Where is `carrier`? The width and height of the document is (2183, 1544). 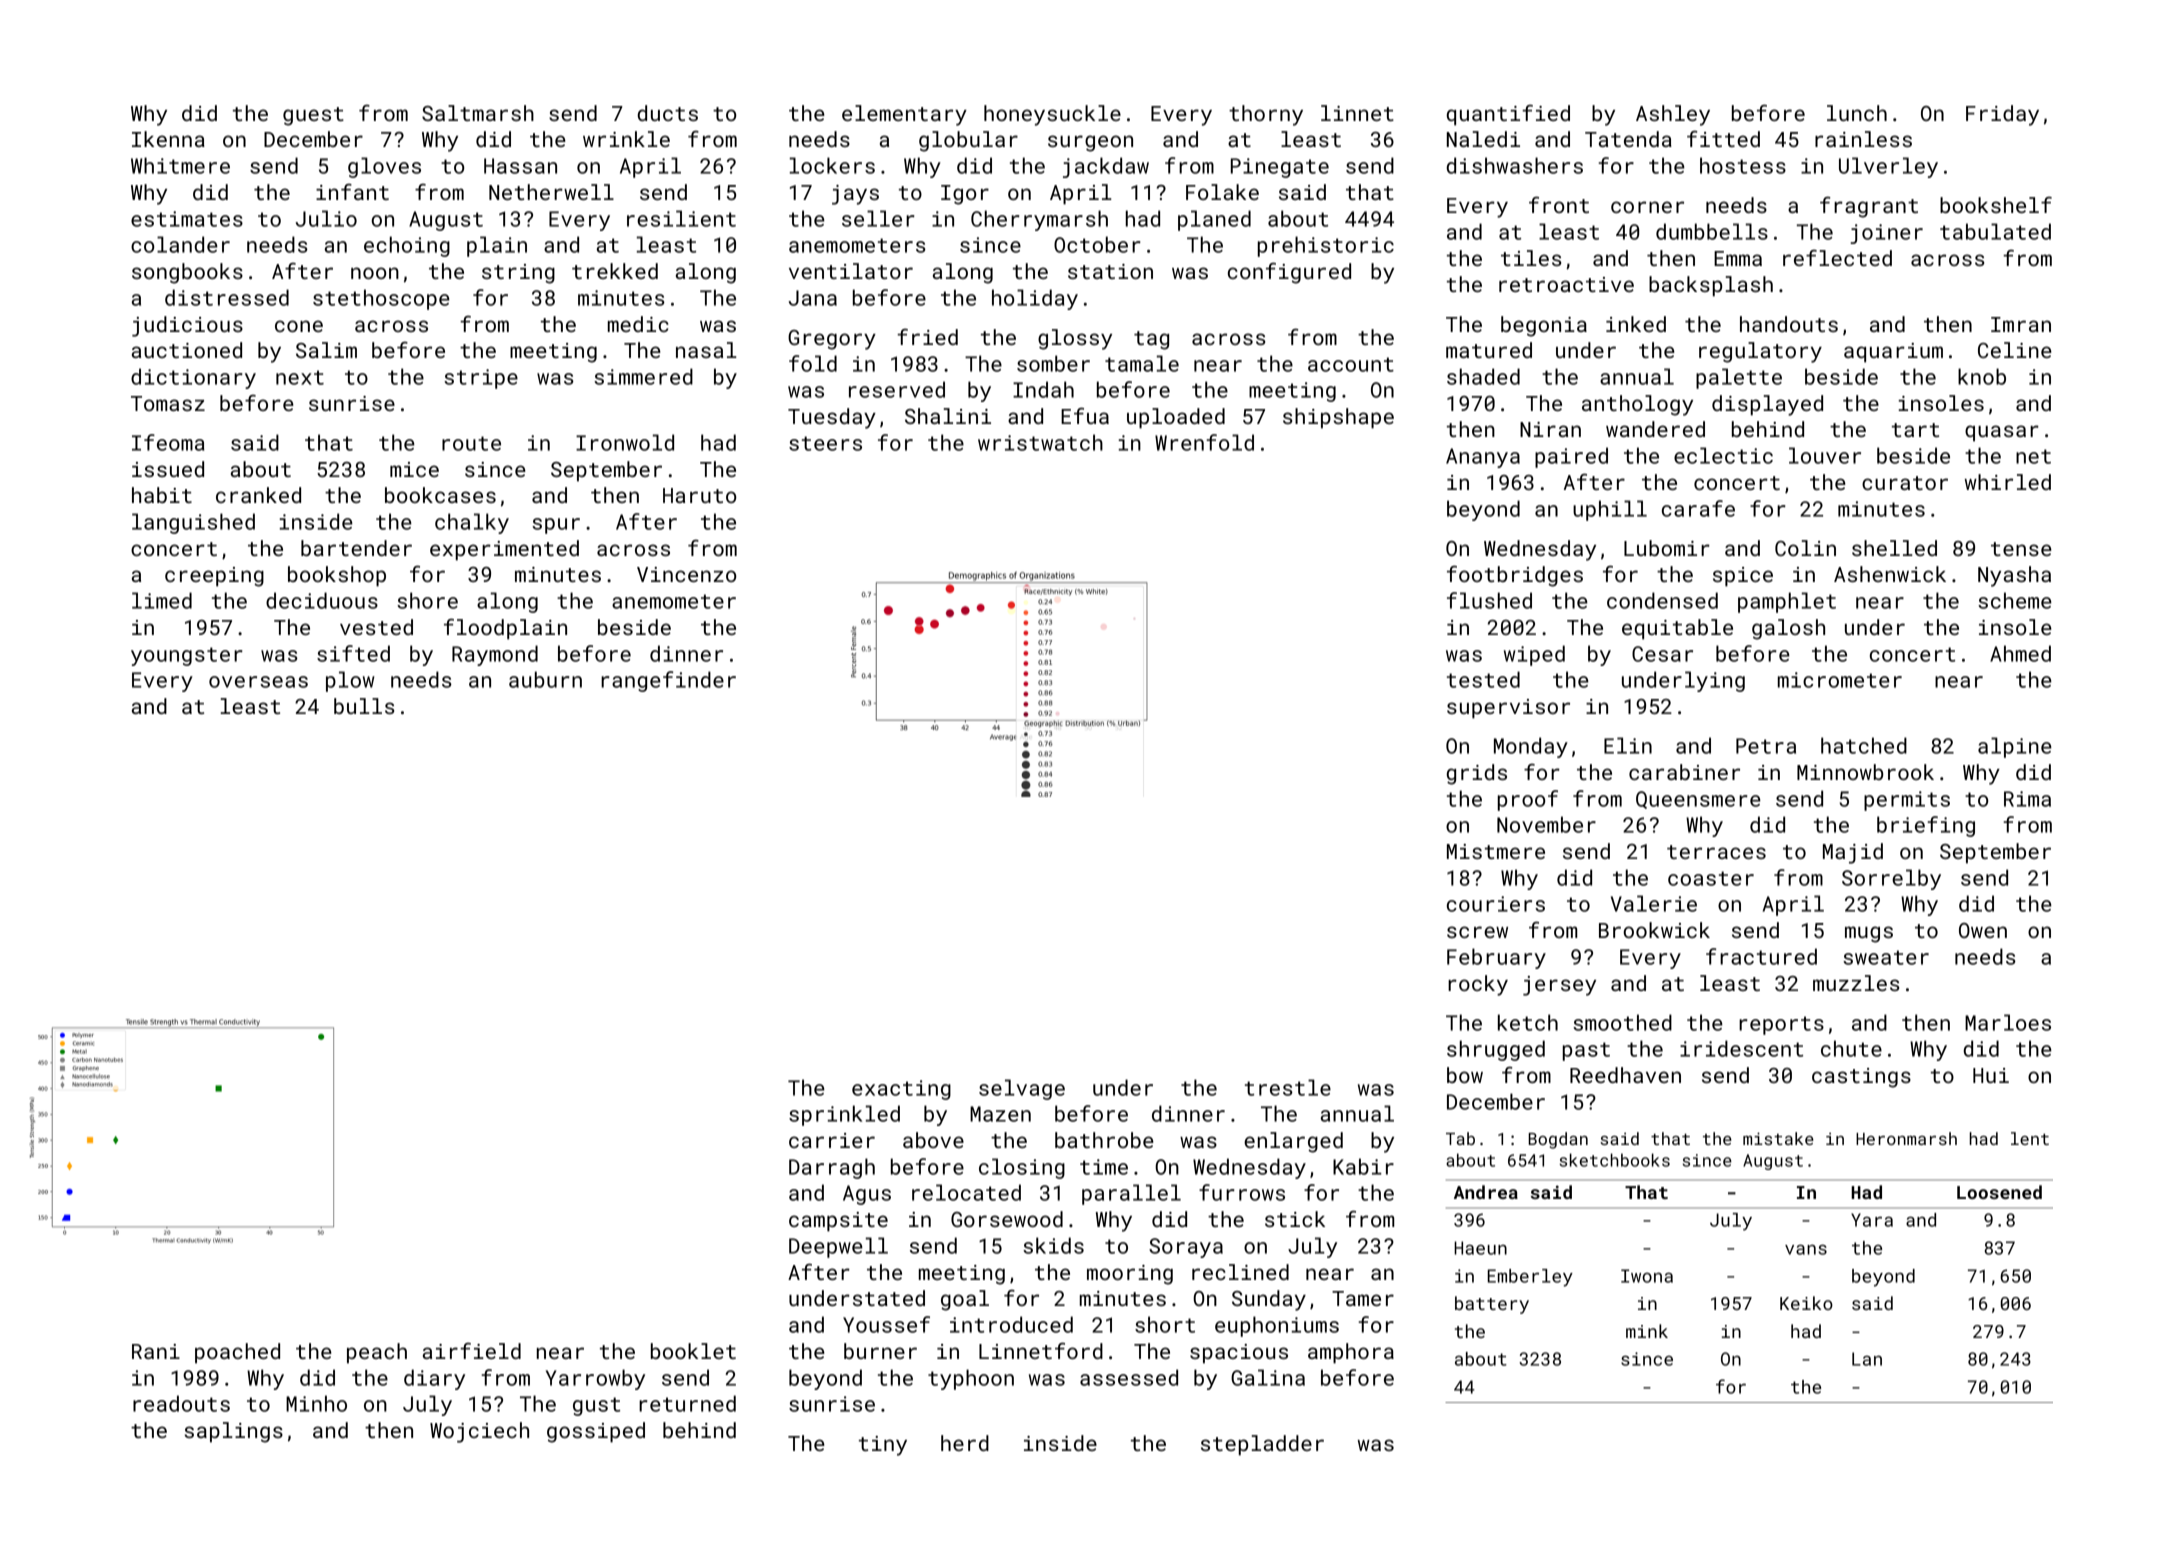
carrier is located at coordinates (832, 1140).
